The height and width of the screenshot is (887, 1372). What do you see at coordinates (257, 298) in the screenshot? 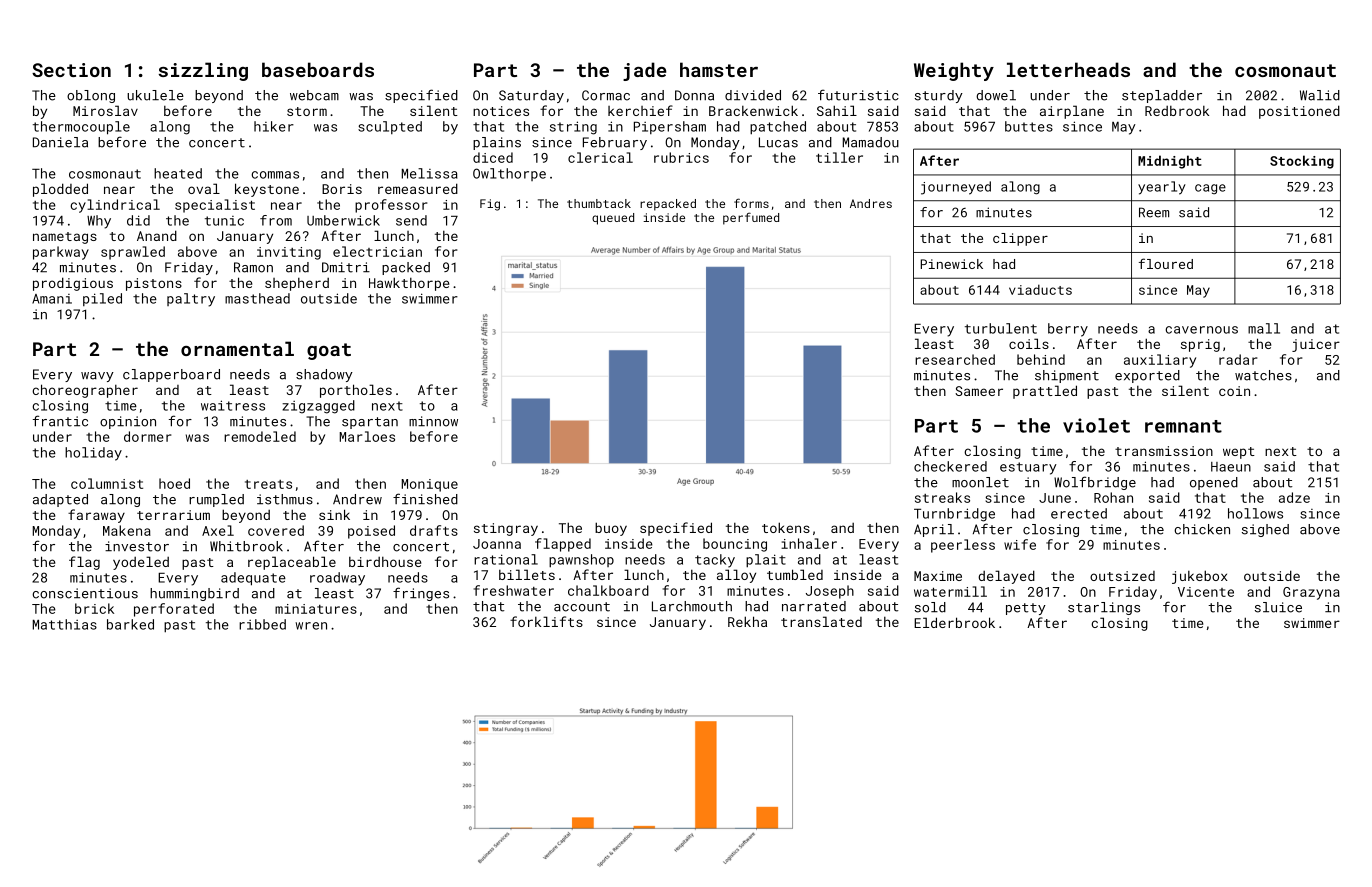
I see `masthead` at bounding box center [257, 298].
